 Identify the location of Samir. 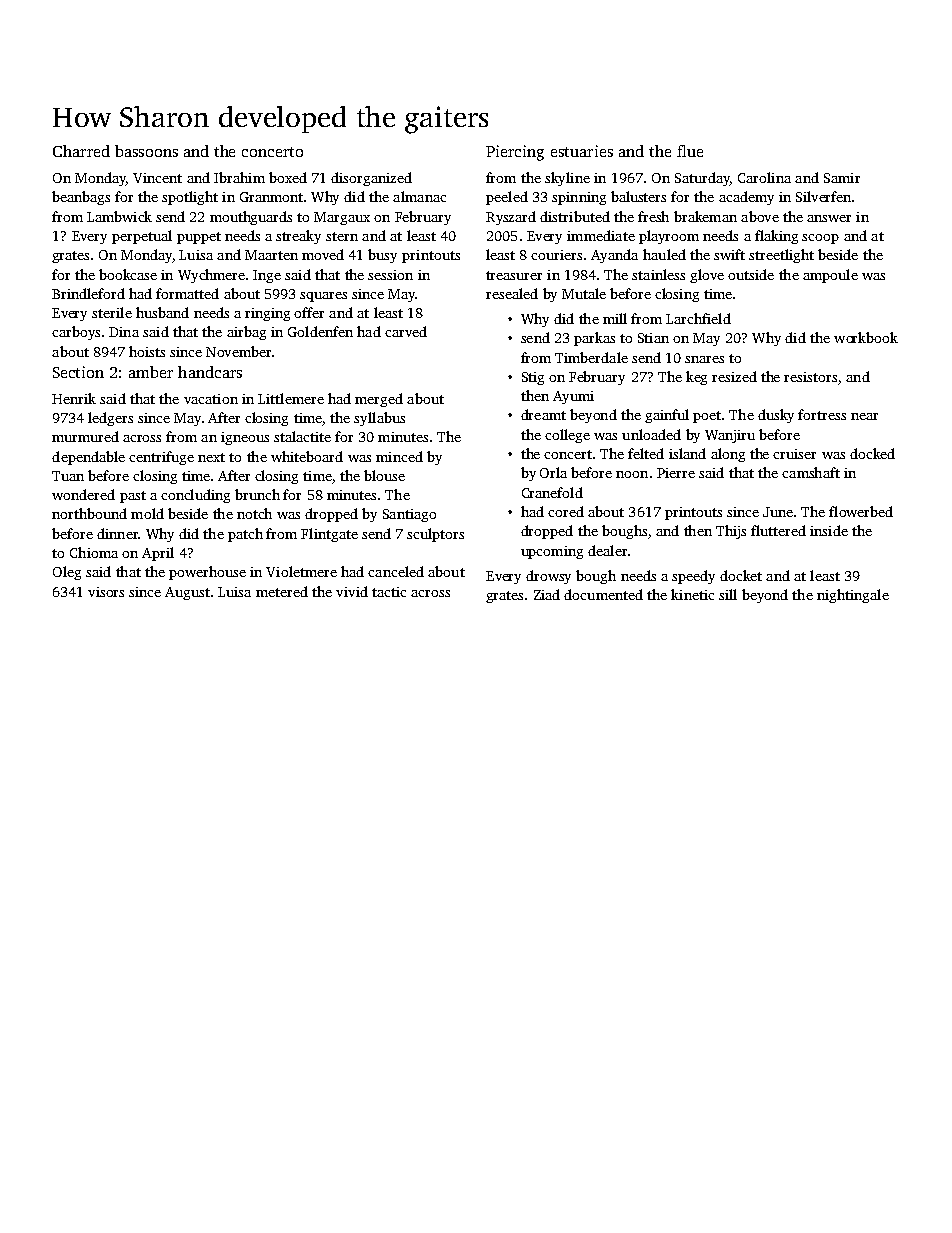
(842, 178).
